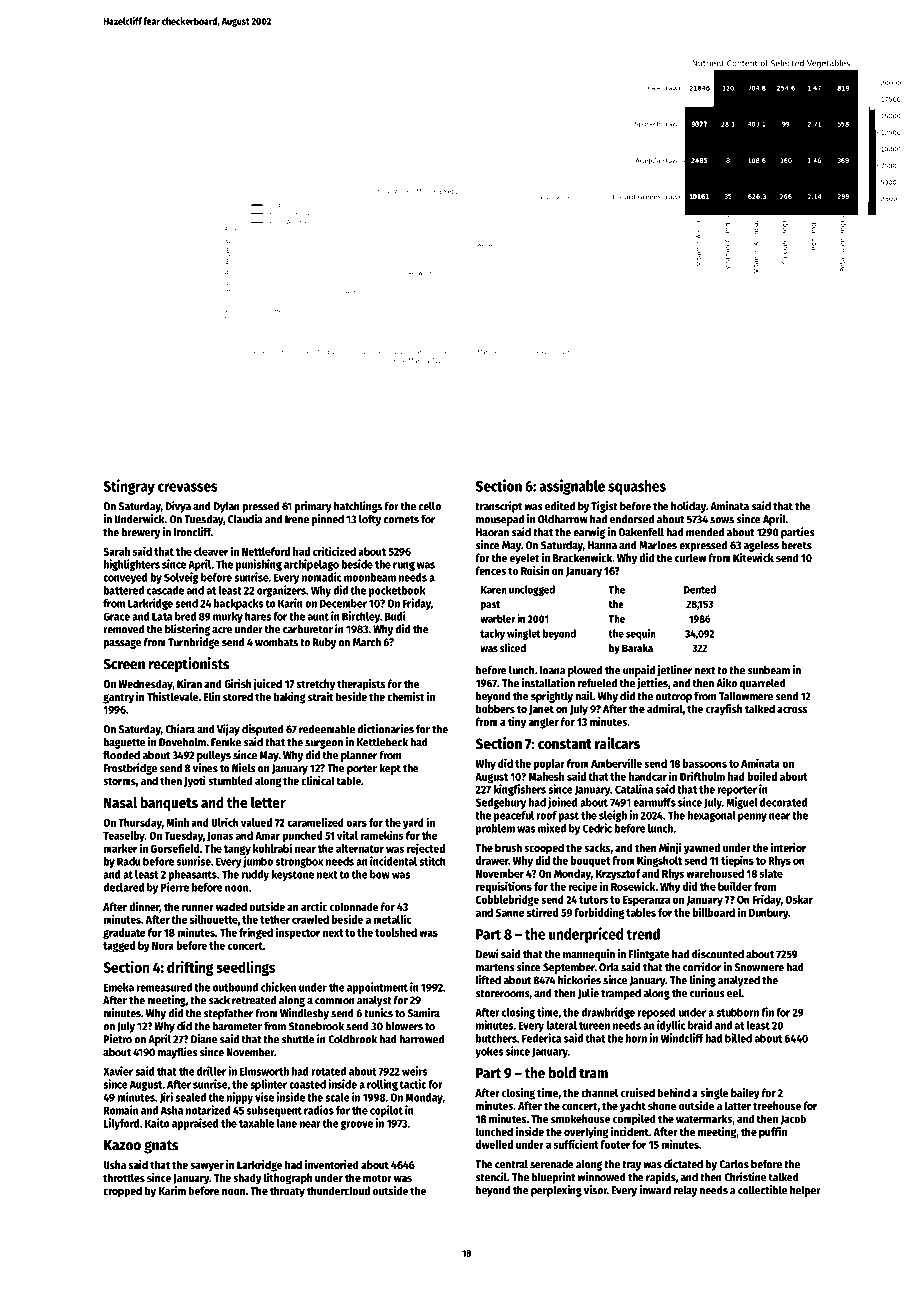 This screenshot has width=924, height=1308. Describe the element at coordinates (119, 781) in the screenshot. I see `storms` at that location.
